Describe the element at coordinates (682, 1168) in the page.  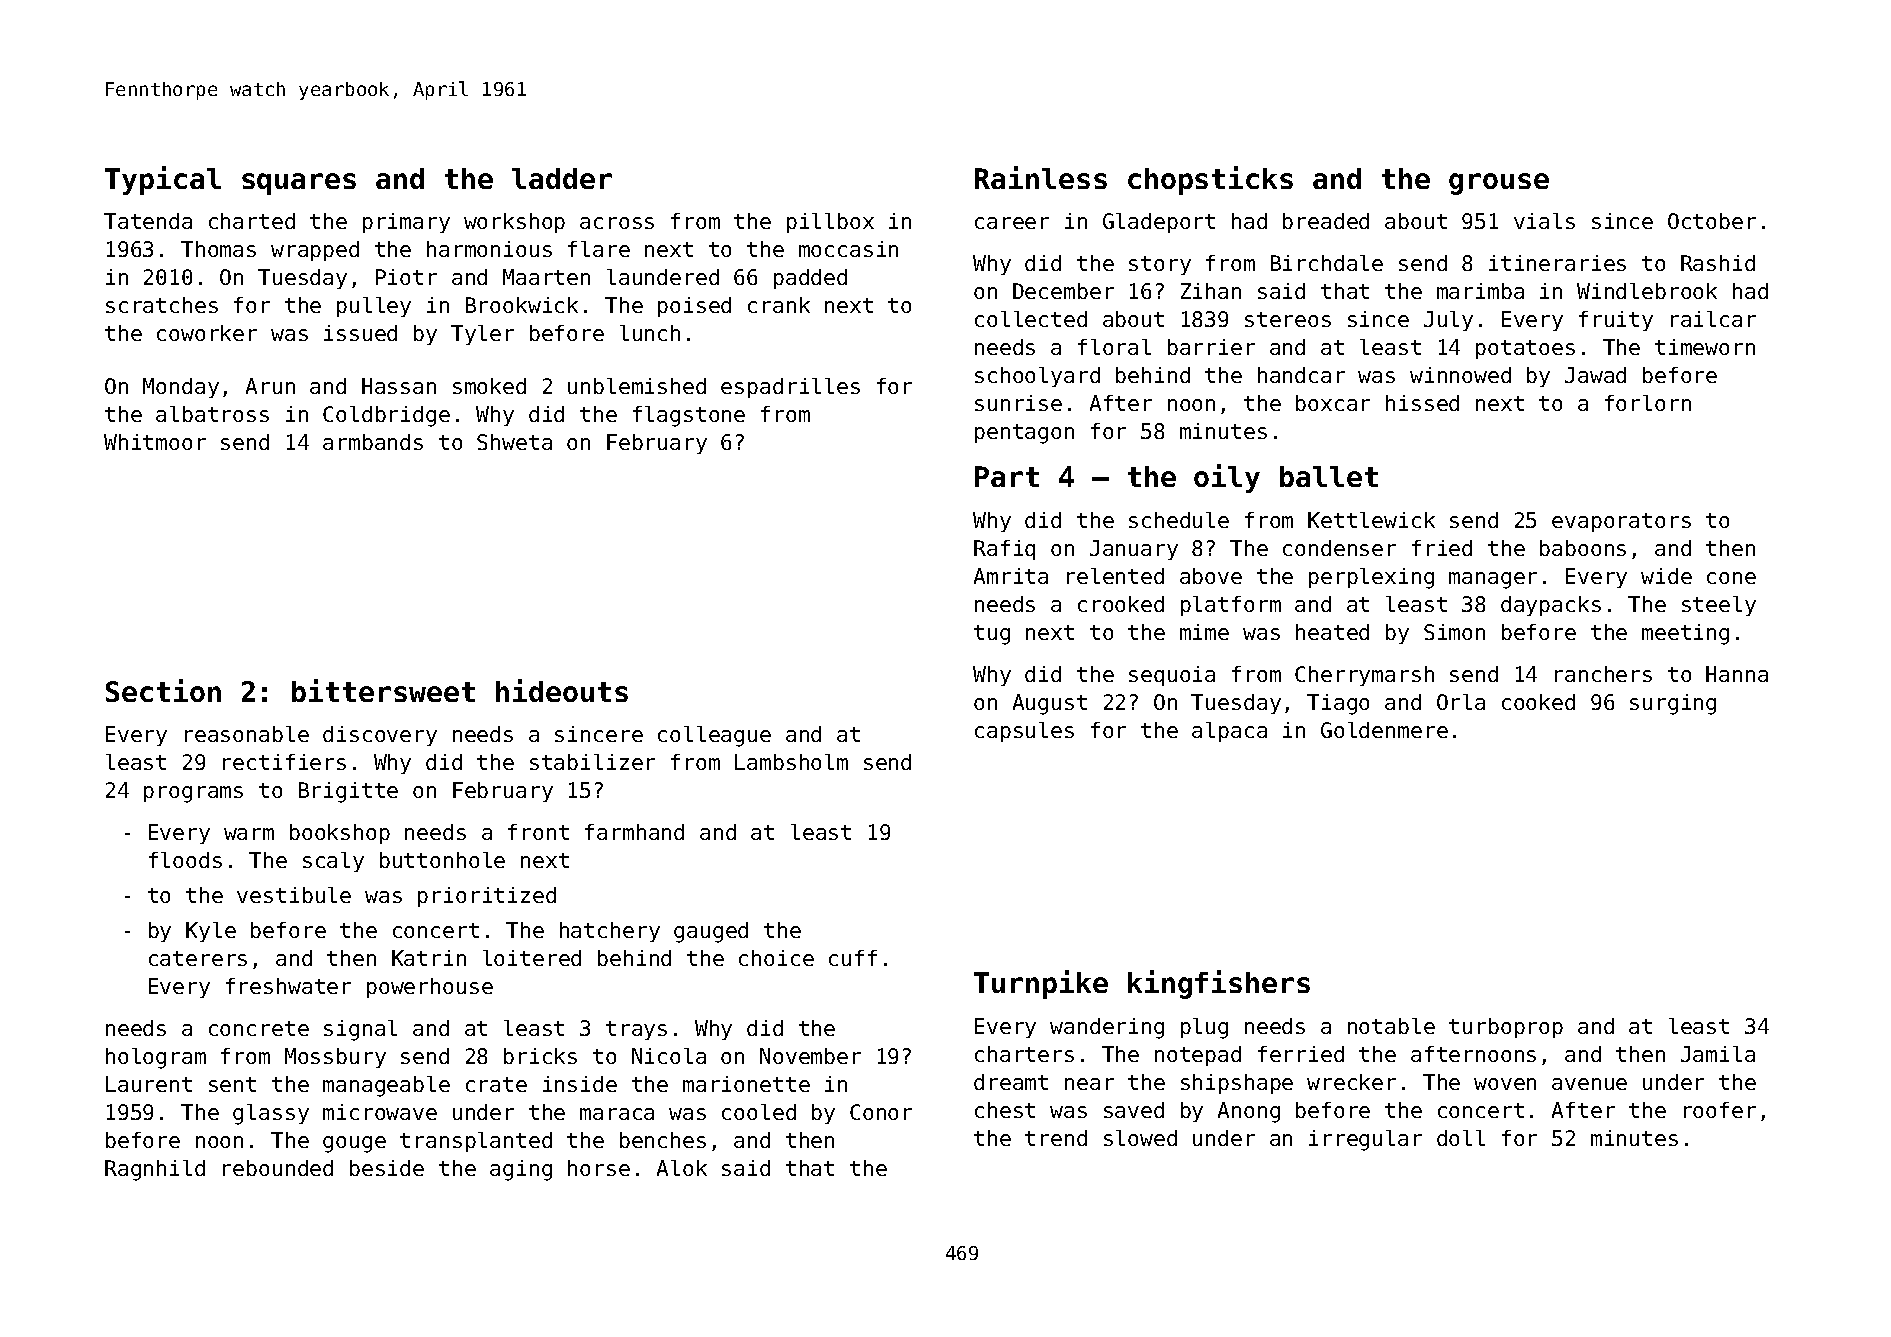
I see `Alok` at that location.
